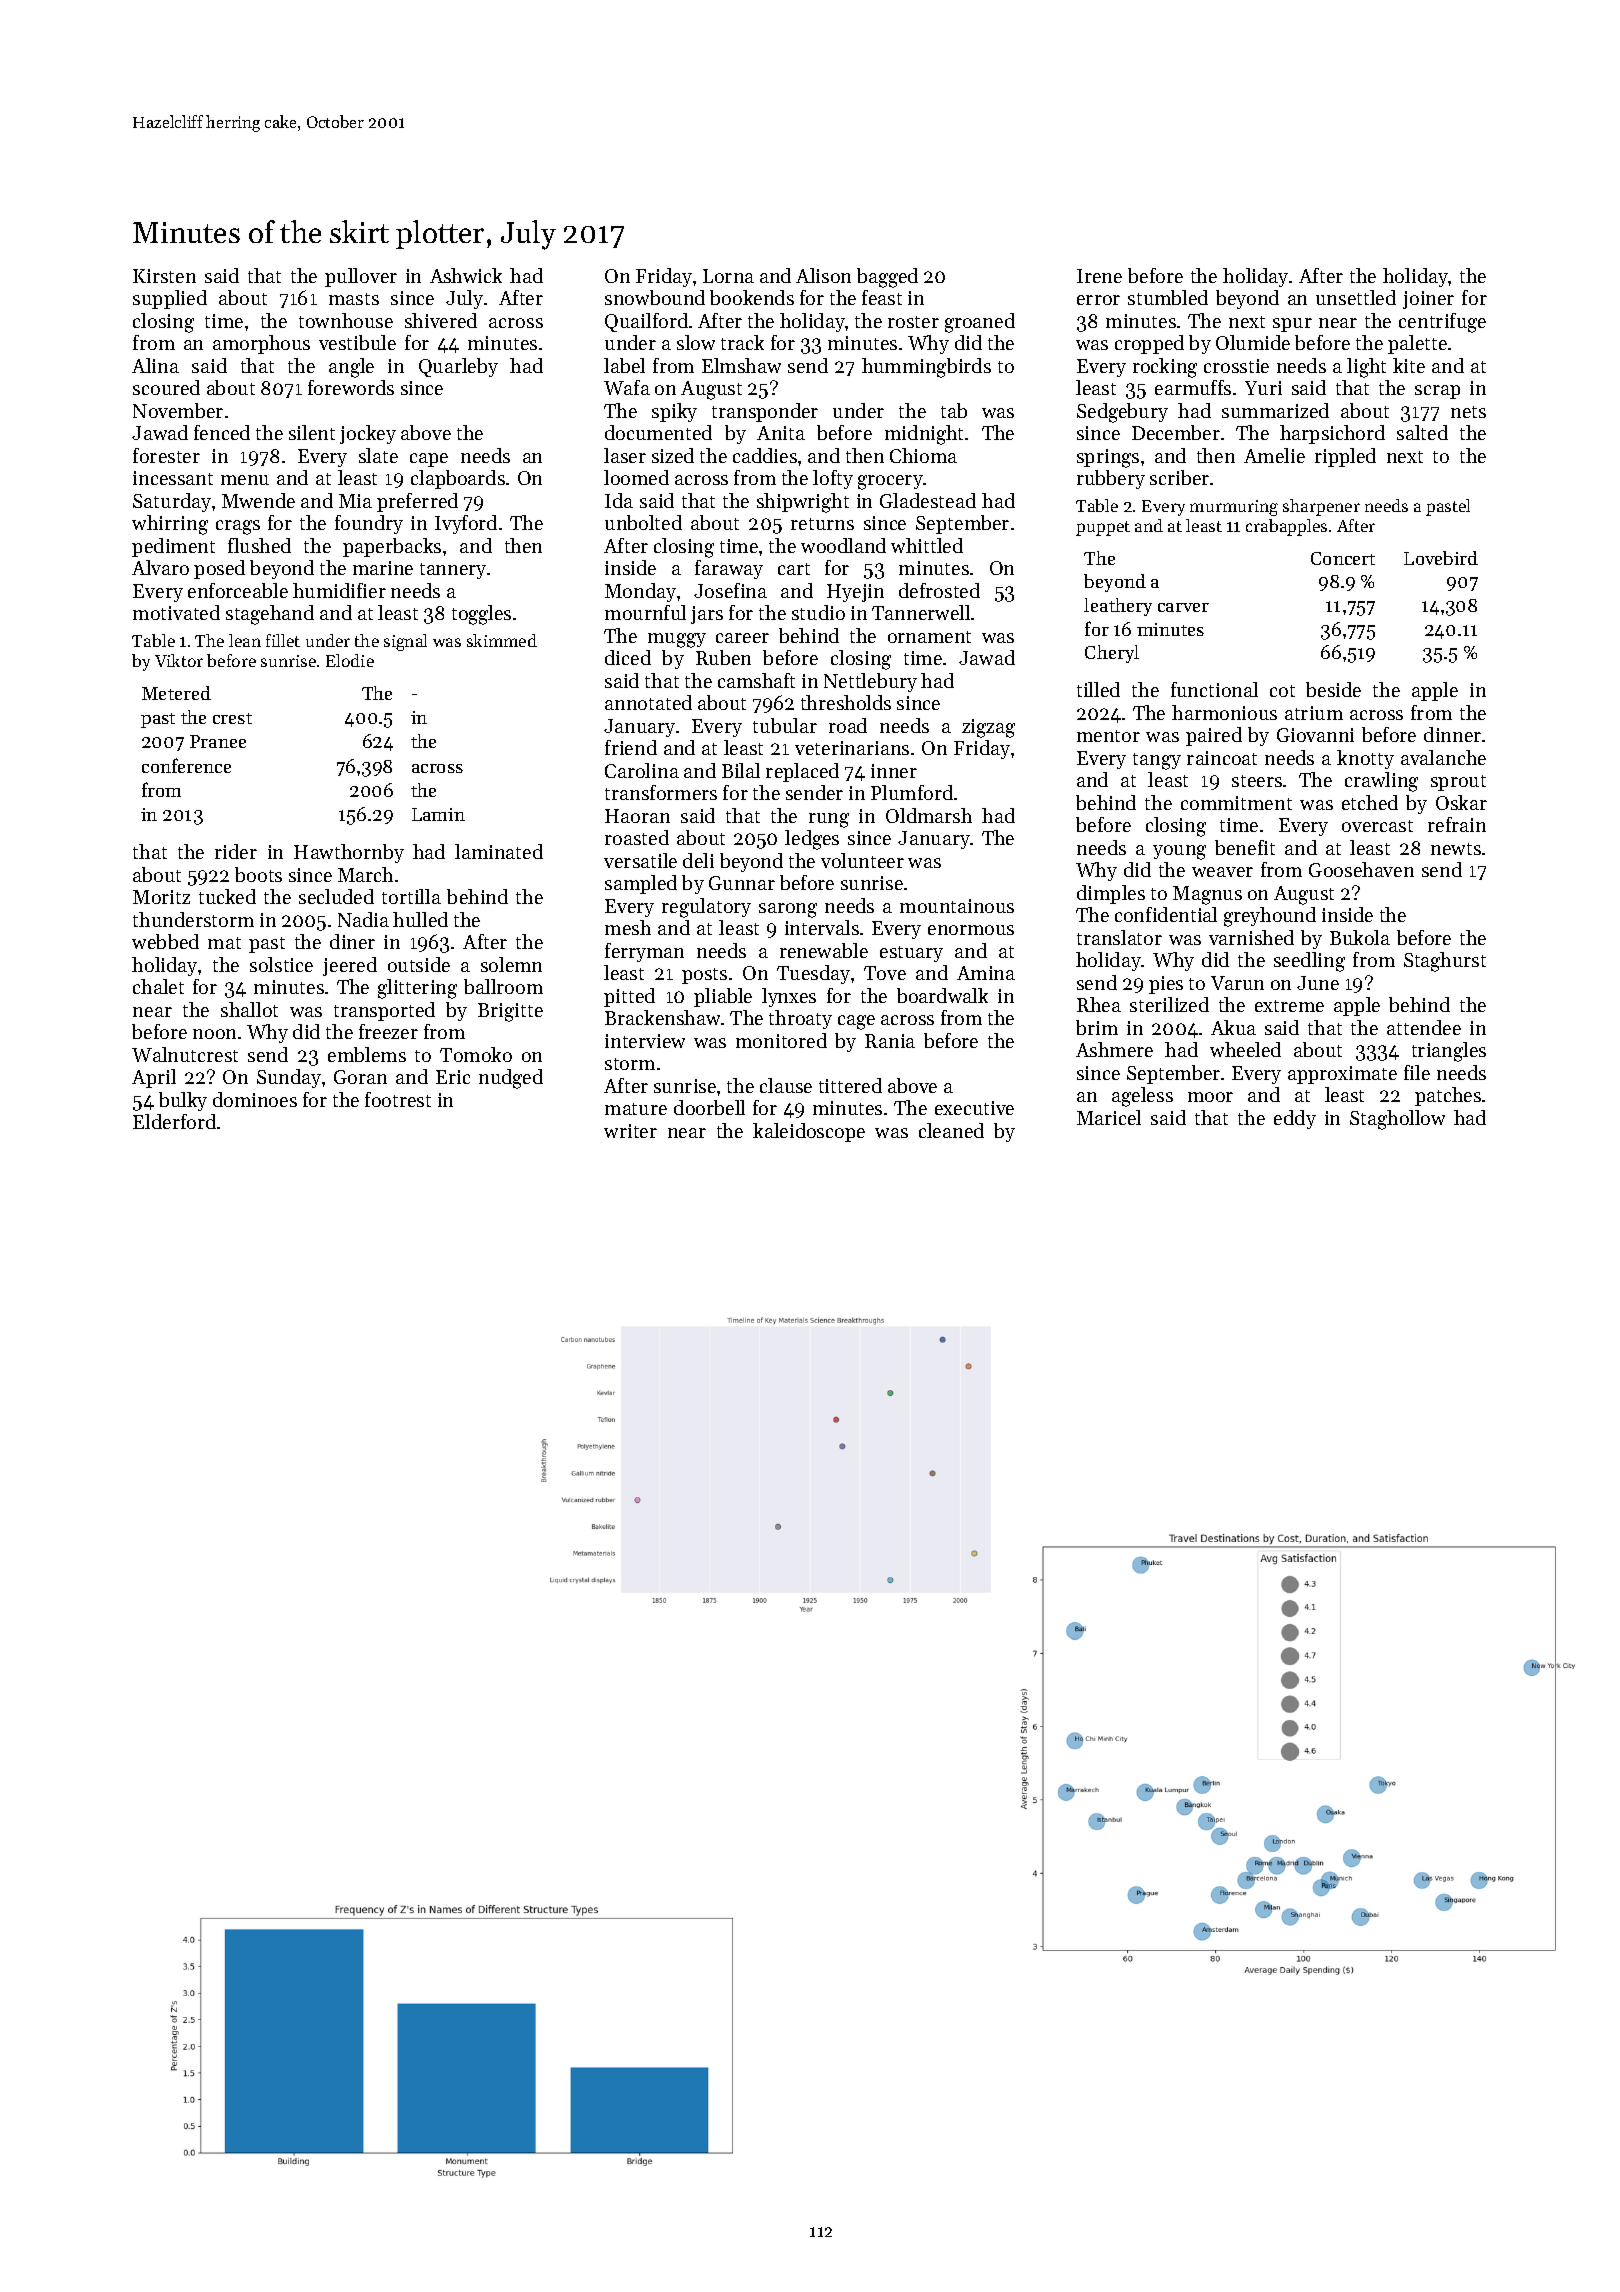 This screenshot has height=2292, width=1620. What do you see at coordinates (398, 1099) in the screenshot?
I see `footrest` at bounding box center [398, 1099].
